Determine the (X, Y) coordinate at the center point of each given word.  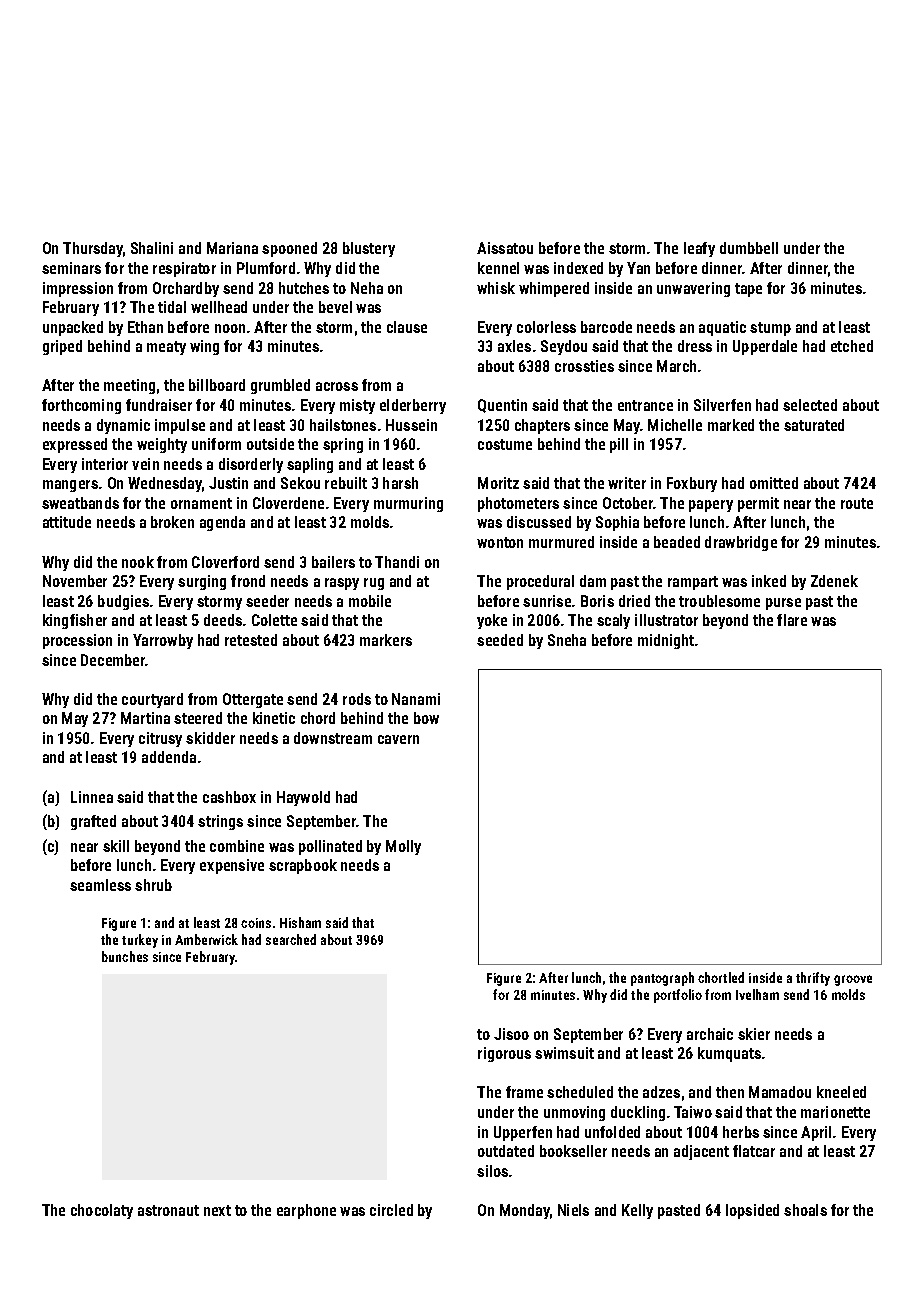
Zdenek (834, 581)
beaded (677, 542)
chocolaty (102, 1211)
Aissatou (505, 248)
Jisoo (511, 1034)
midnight (666, 641)
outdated (506, 1151)
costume (505, 444)
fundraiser (159, 405)
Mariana (232, 248)
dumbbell (749, 248)
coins (256, 923)
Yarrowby (163, 641)
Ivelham (757, 994)
